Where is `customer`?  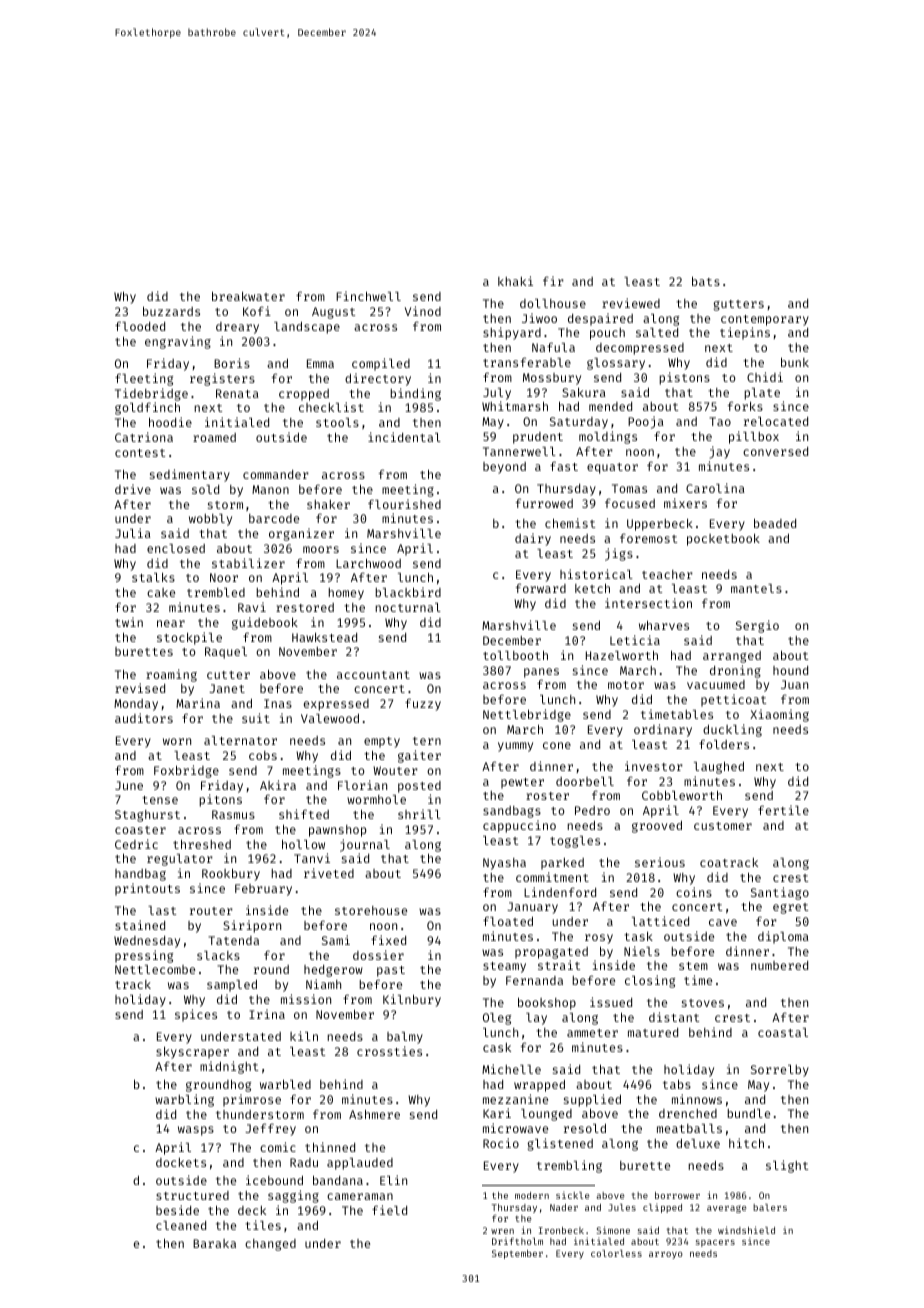 customer is located at coordinates (723, 826).
